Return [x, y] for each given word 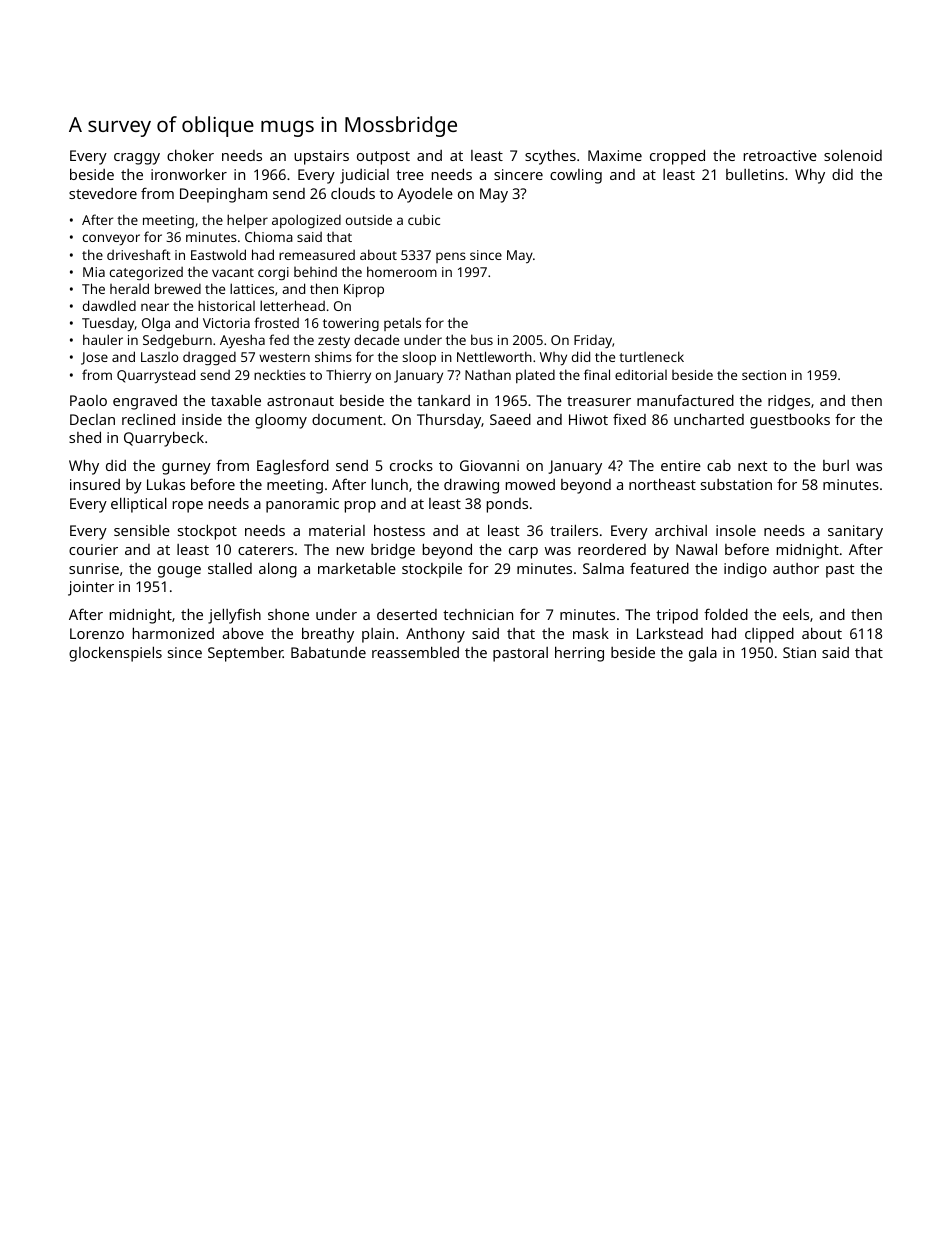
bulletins [755, 174]
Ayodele [425, 195]
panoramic [302, 505]
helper [247, 221]
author [796, 568]
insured [95, 484]
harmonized [173, 633]
